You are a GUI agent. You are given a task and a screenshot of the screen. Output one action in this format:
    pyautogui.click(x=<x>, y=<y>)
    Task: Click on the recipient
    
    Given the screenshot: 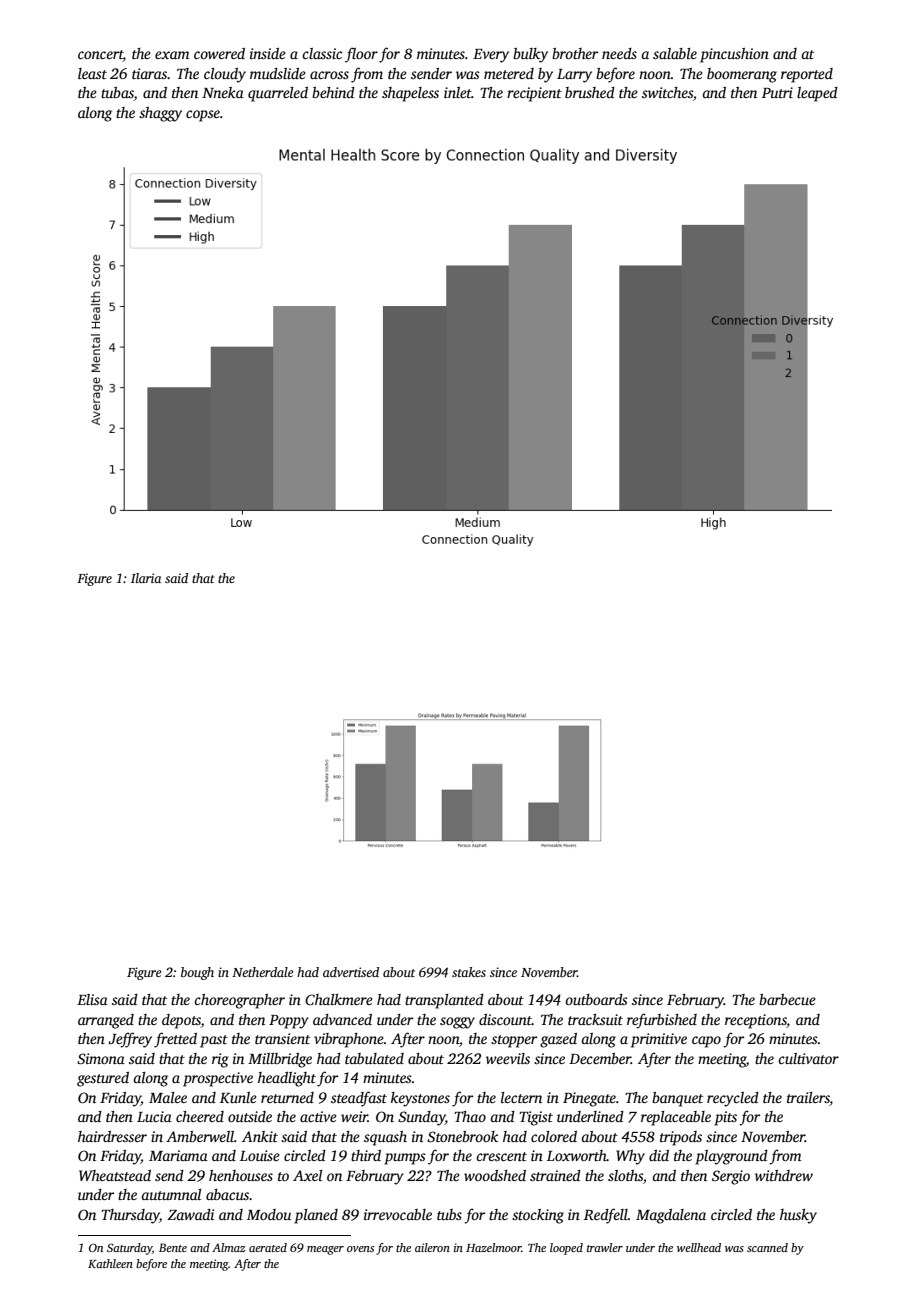 What is the action you would take?
    pyautogui.click(x=534, y=94)
